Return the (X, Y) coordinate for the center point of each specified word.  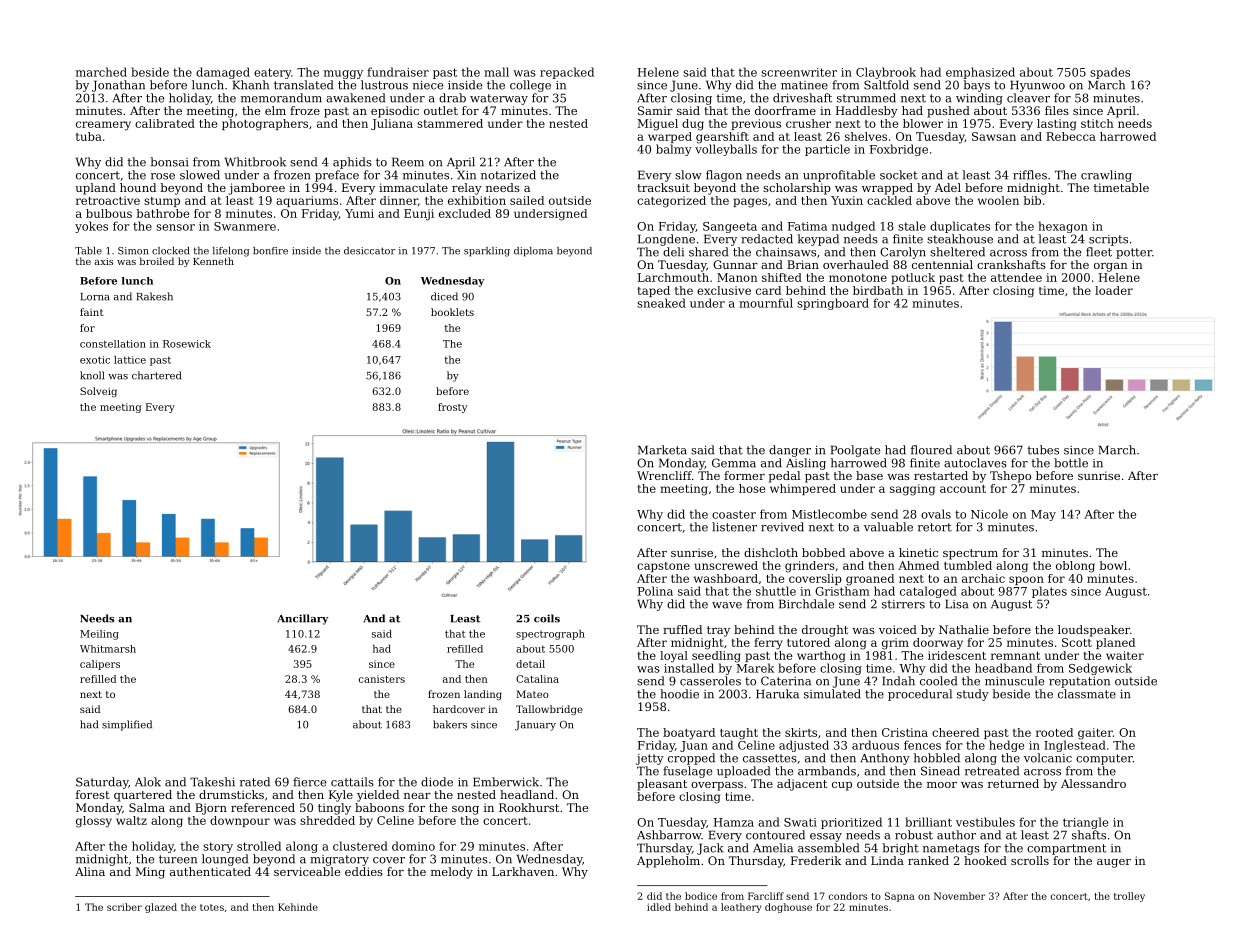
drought (825, 631)
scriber (124, 907)
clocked (170, 251)
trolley (1129, 897)
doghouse (788, 908)
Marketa (662, 450)
